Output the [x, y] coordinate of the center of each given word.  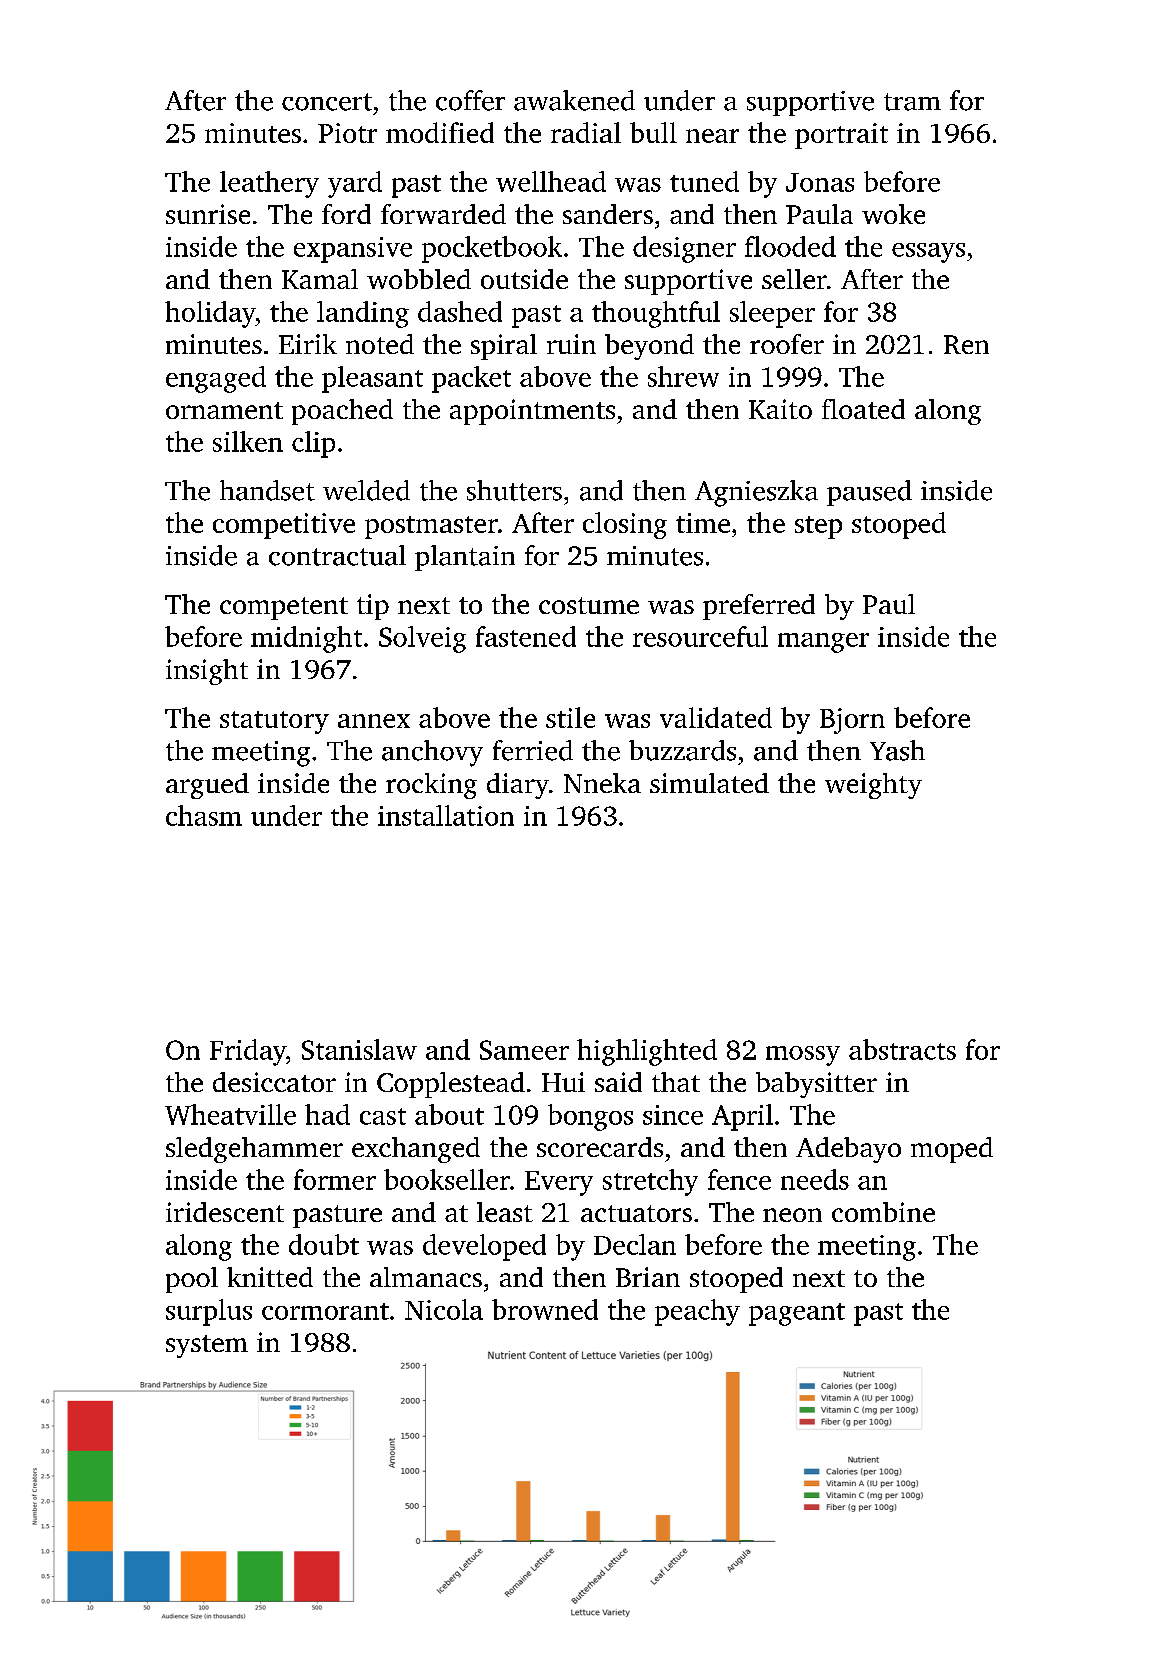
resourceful [700, 636]
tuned [704, 181]
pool [192, 1280]
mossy [803, 1056]
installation [446, 815]
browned [545, 1309]
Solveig [422, 639]
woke [893, 214]
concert [327, 102]
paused [869, 493]
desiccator [274, 1082]
